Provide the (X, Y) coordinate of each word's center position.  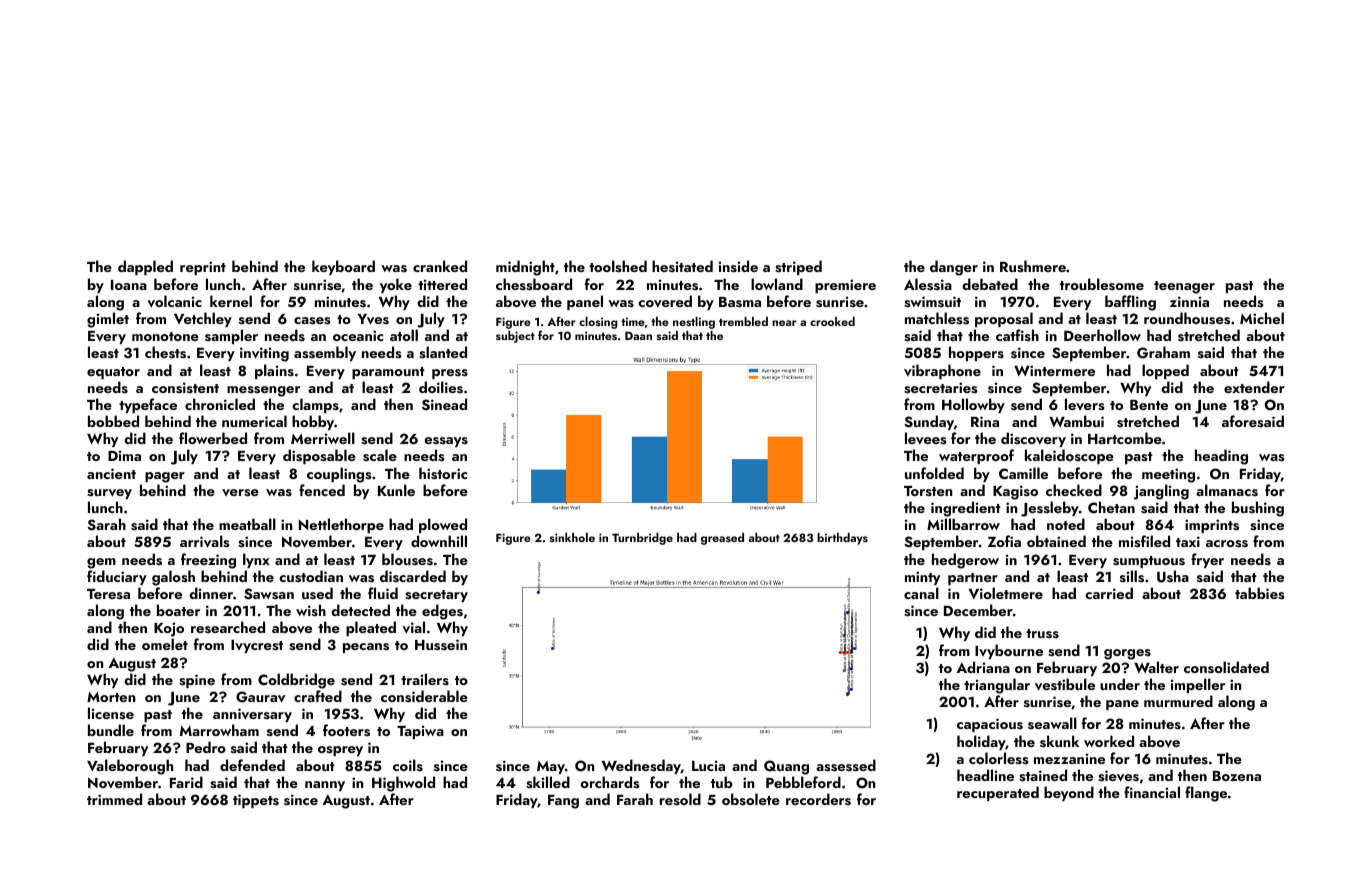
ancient (111, 473)
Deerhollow (1102, 335)
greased (722, 539)
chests (165, 352)
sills (1132, 576)
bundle (111, 730)
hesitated (682, 266)
